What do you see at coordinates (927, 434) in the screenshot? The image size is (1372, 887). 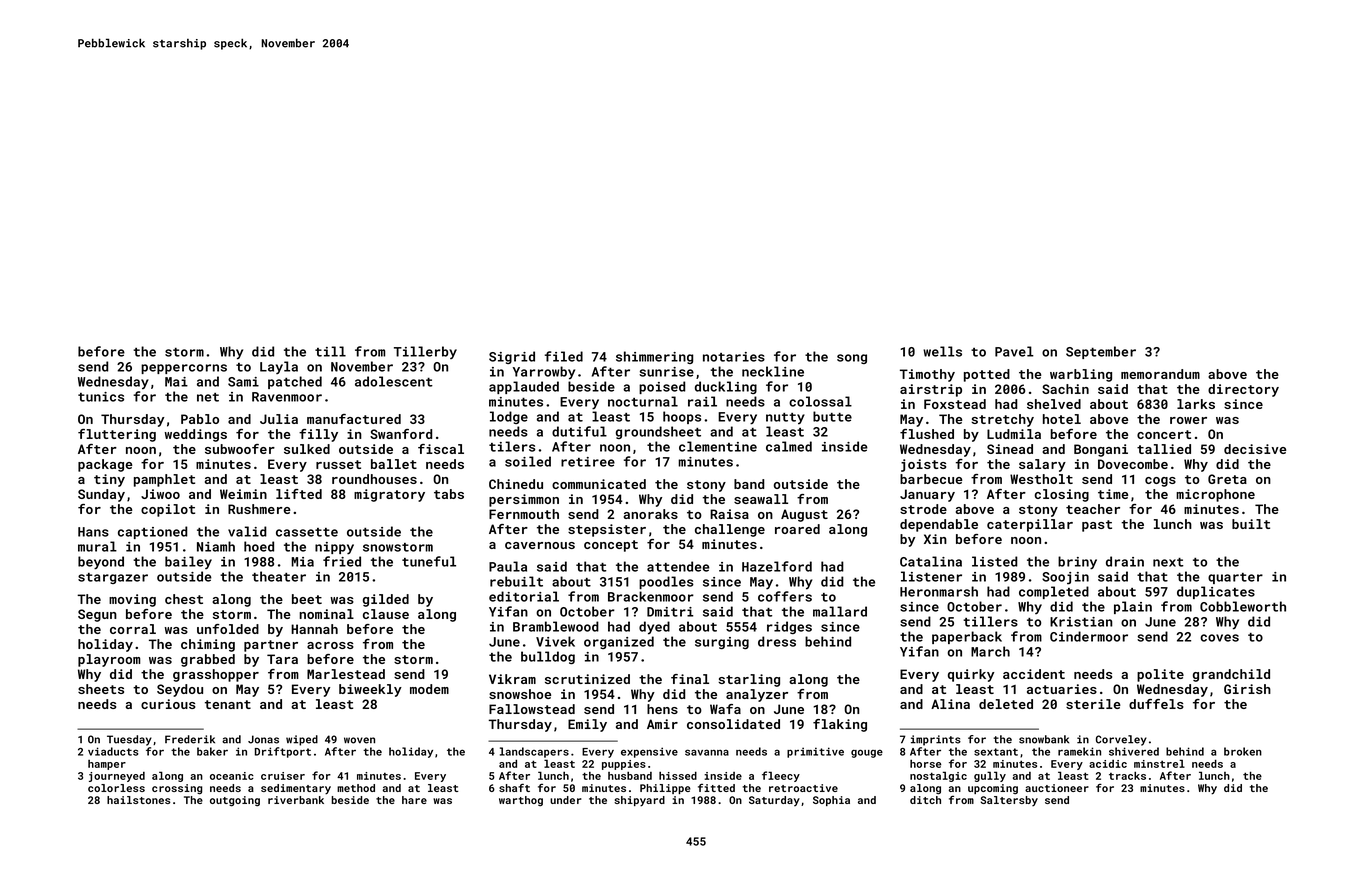 I see `flushed` at bounding box center [927, 434].
